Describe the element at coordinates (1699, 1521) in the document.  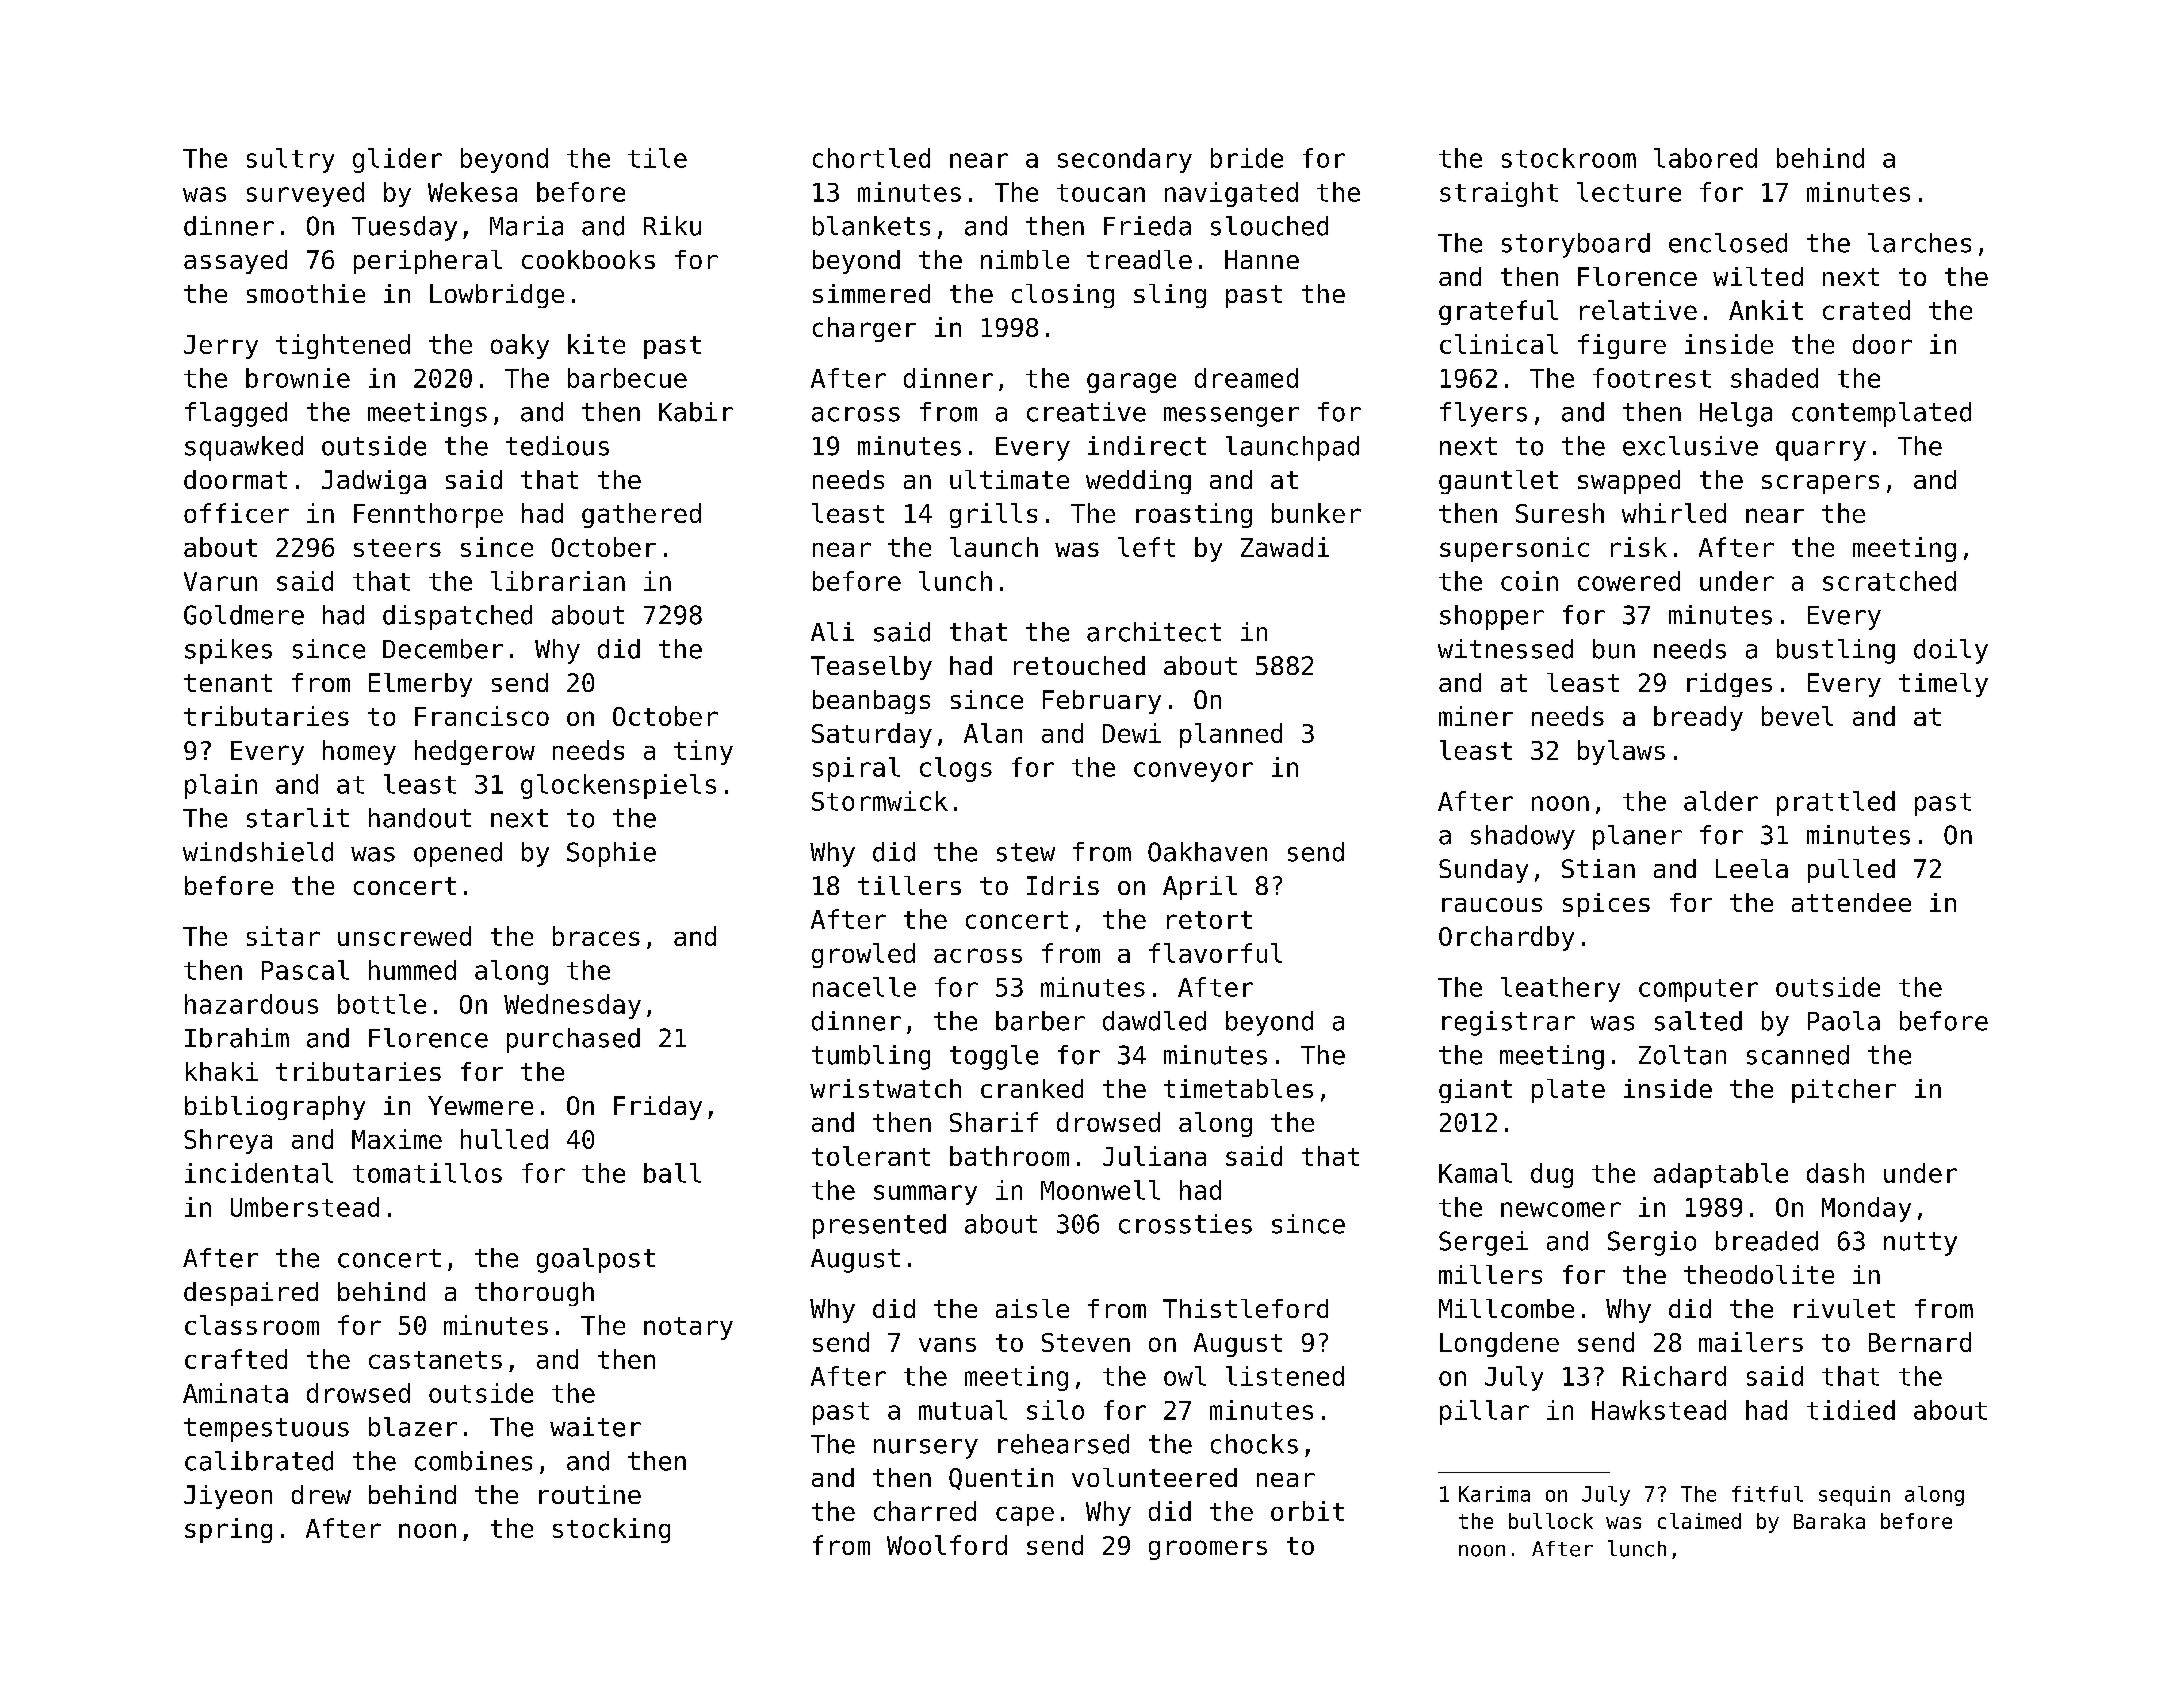
I see `claimed` at that location.
